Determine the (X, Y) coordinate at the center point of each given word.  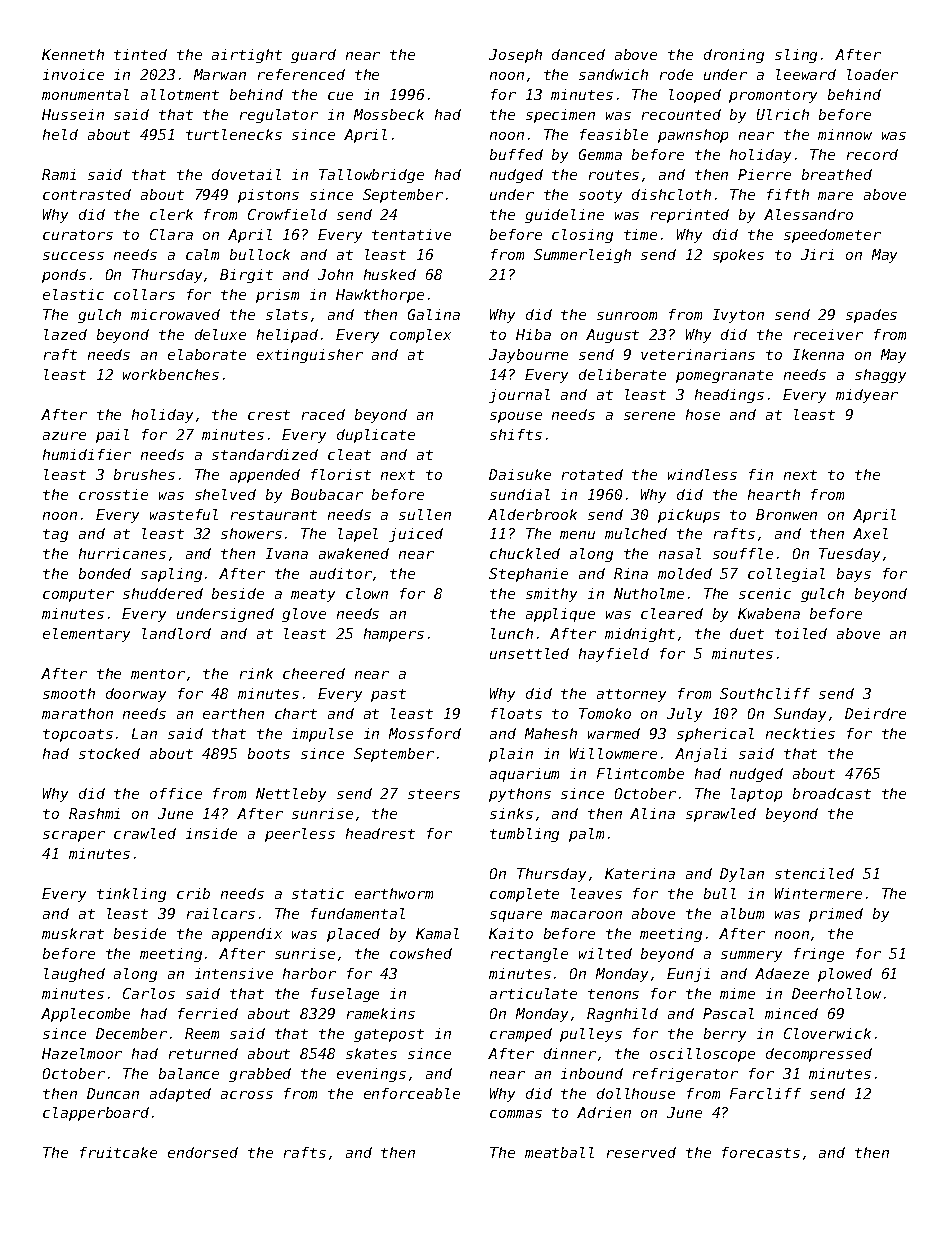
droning (734, 56)
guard (313, 56)
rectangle (529, 955)
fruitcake (118, 1152)
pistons (268, 196)
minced (791, 1013)
